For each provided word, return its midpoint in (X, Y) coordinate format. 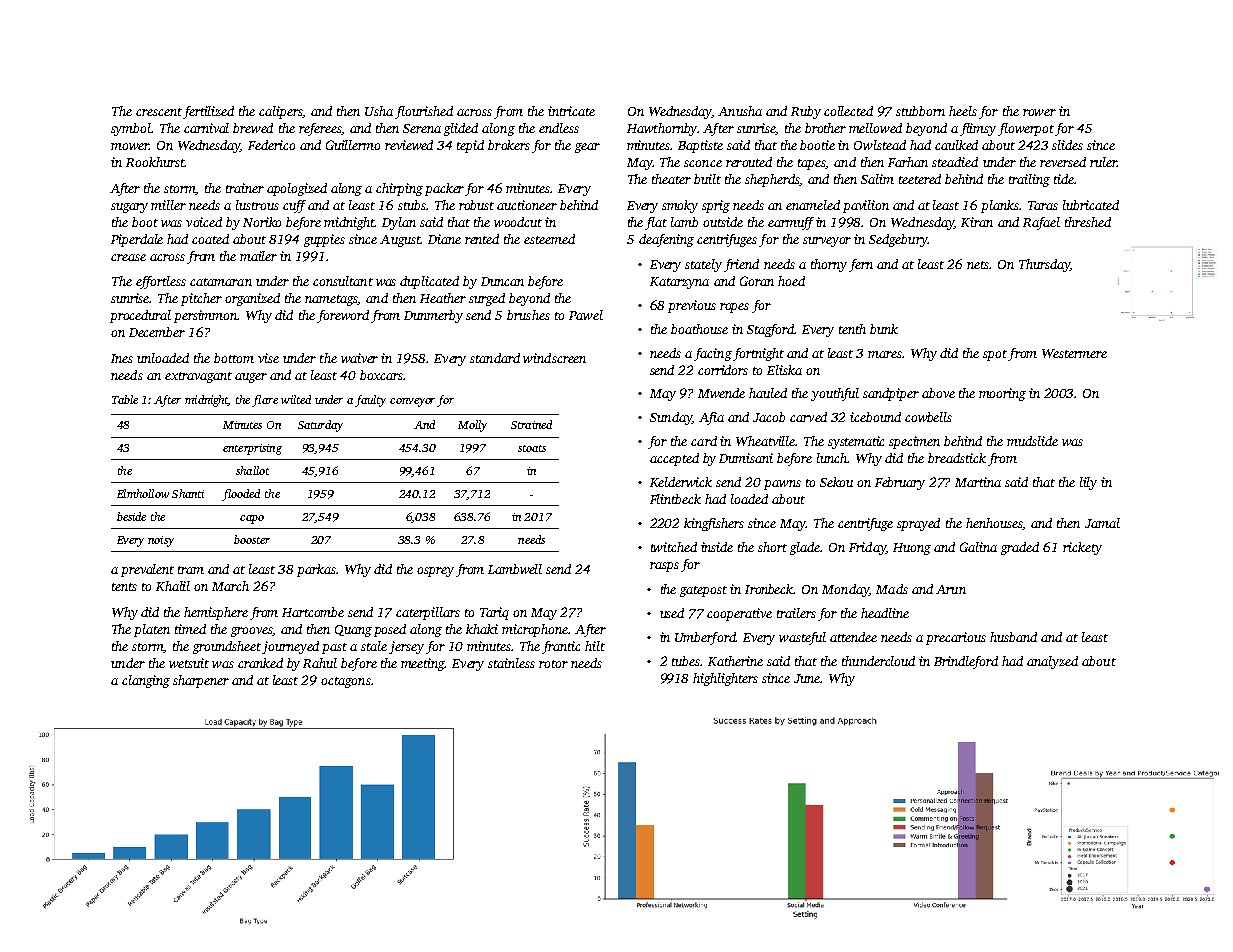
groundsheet (227, 647)
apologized (297, 189)
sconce (703, 163)
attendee (853, 637)
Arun (951, 589)
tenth (852, 329)
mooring (1002, 394)
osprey (435, 572)
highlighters (725, 679)
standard (495, 358)
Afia (711, 418)
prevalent (147, 570)
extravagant (198, 377)
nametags (331, 300)
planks (1000, 206)
